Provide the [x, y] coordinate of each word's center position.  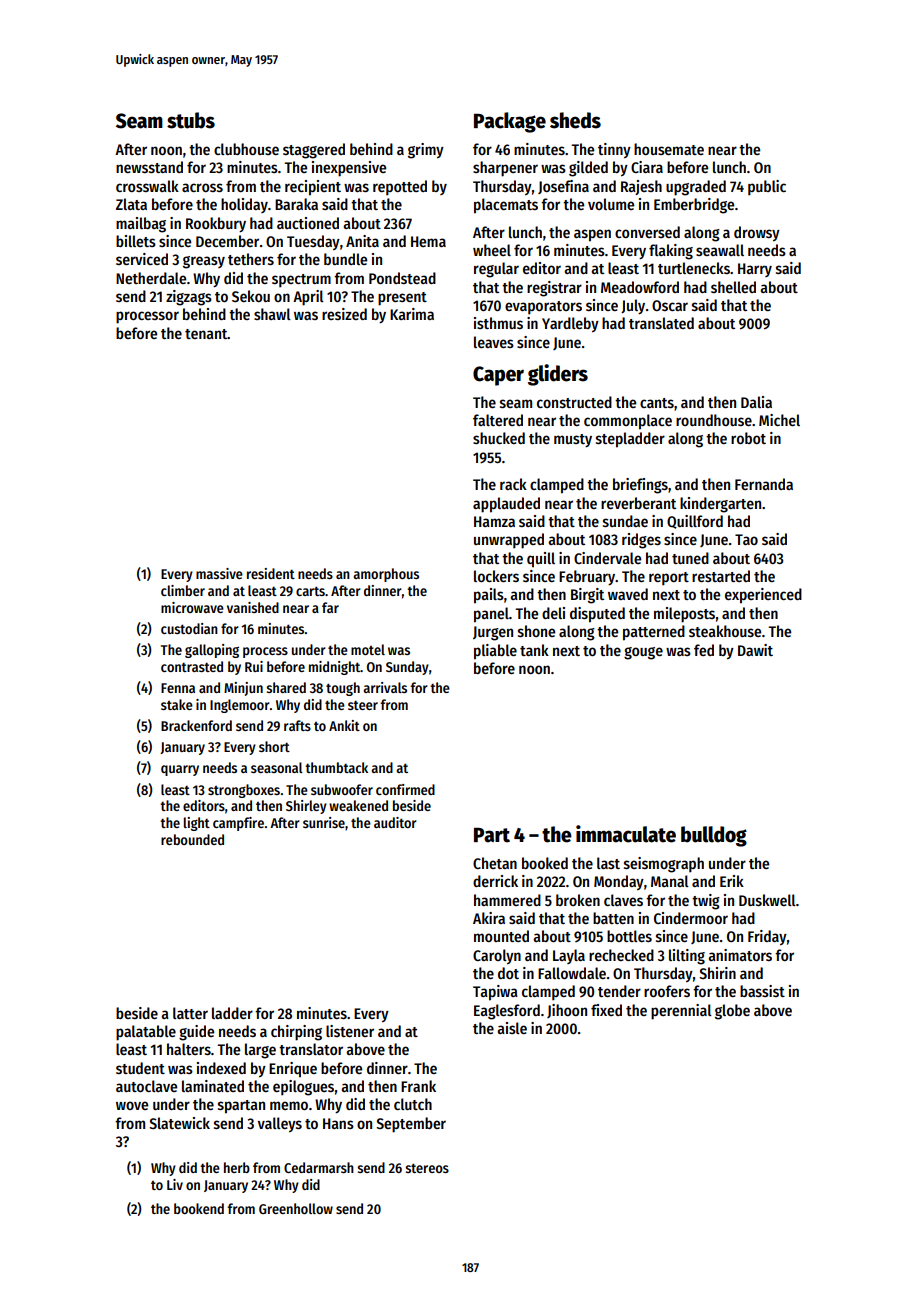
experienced [763, 596]
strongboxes [244, 791]
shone [536, 631]
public [767, 187]
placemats [506, 206]
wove [132, 1105]
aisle [512, 1028]
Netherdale [151, 278]
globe [732, 1012]
